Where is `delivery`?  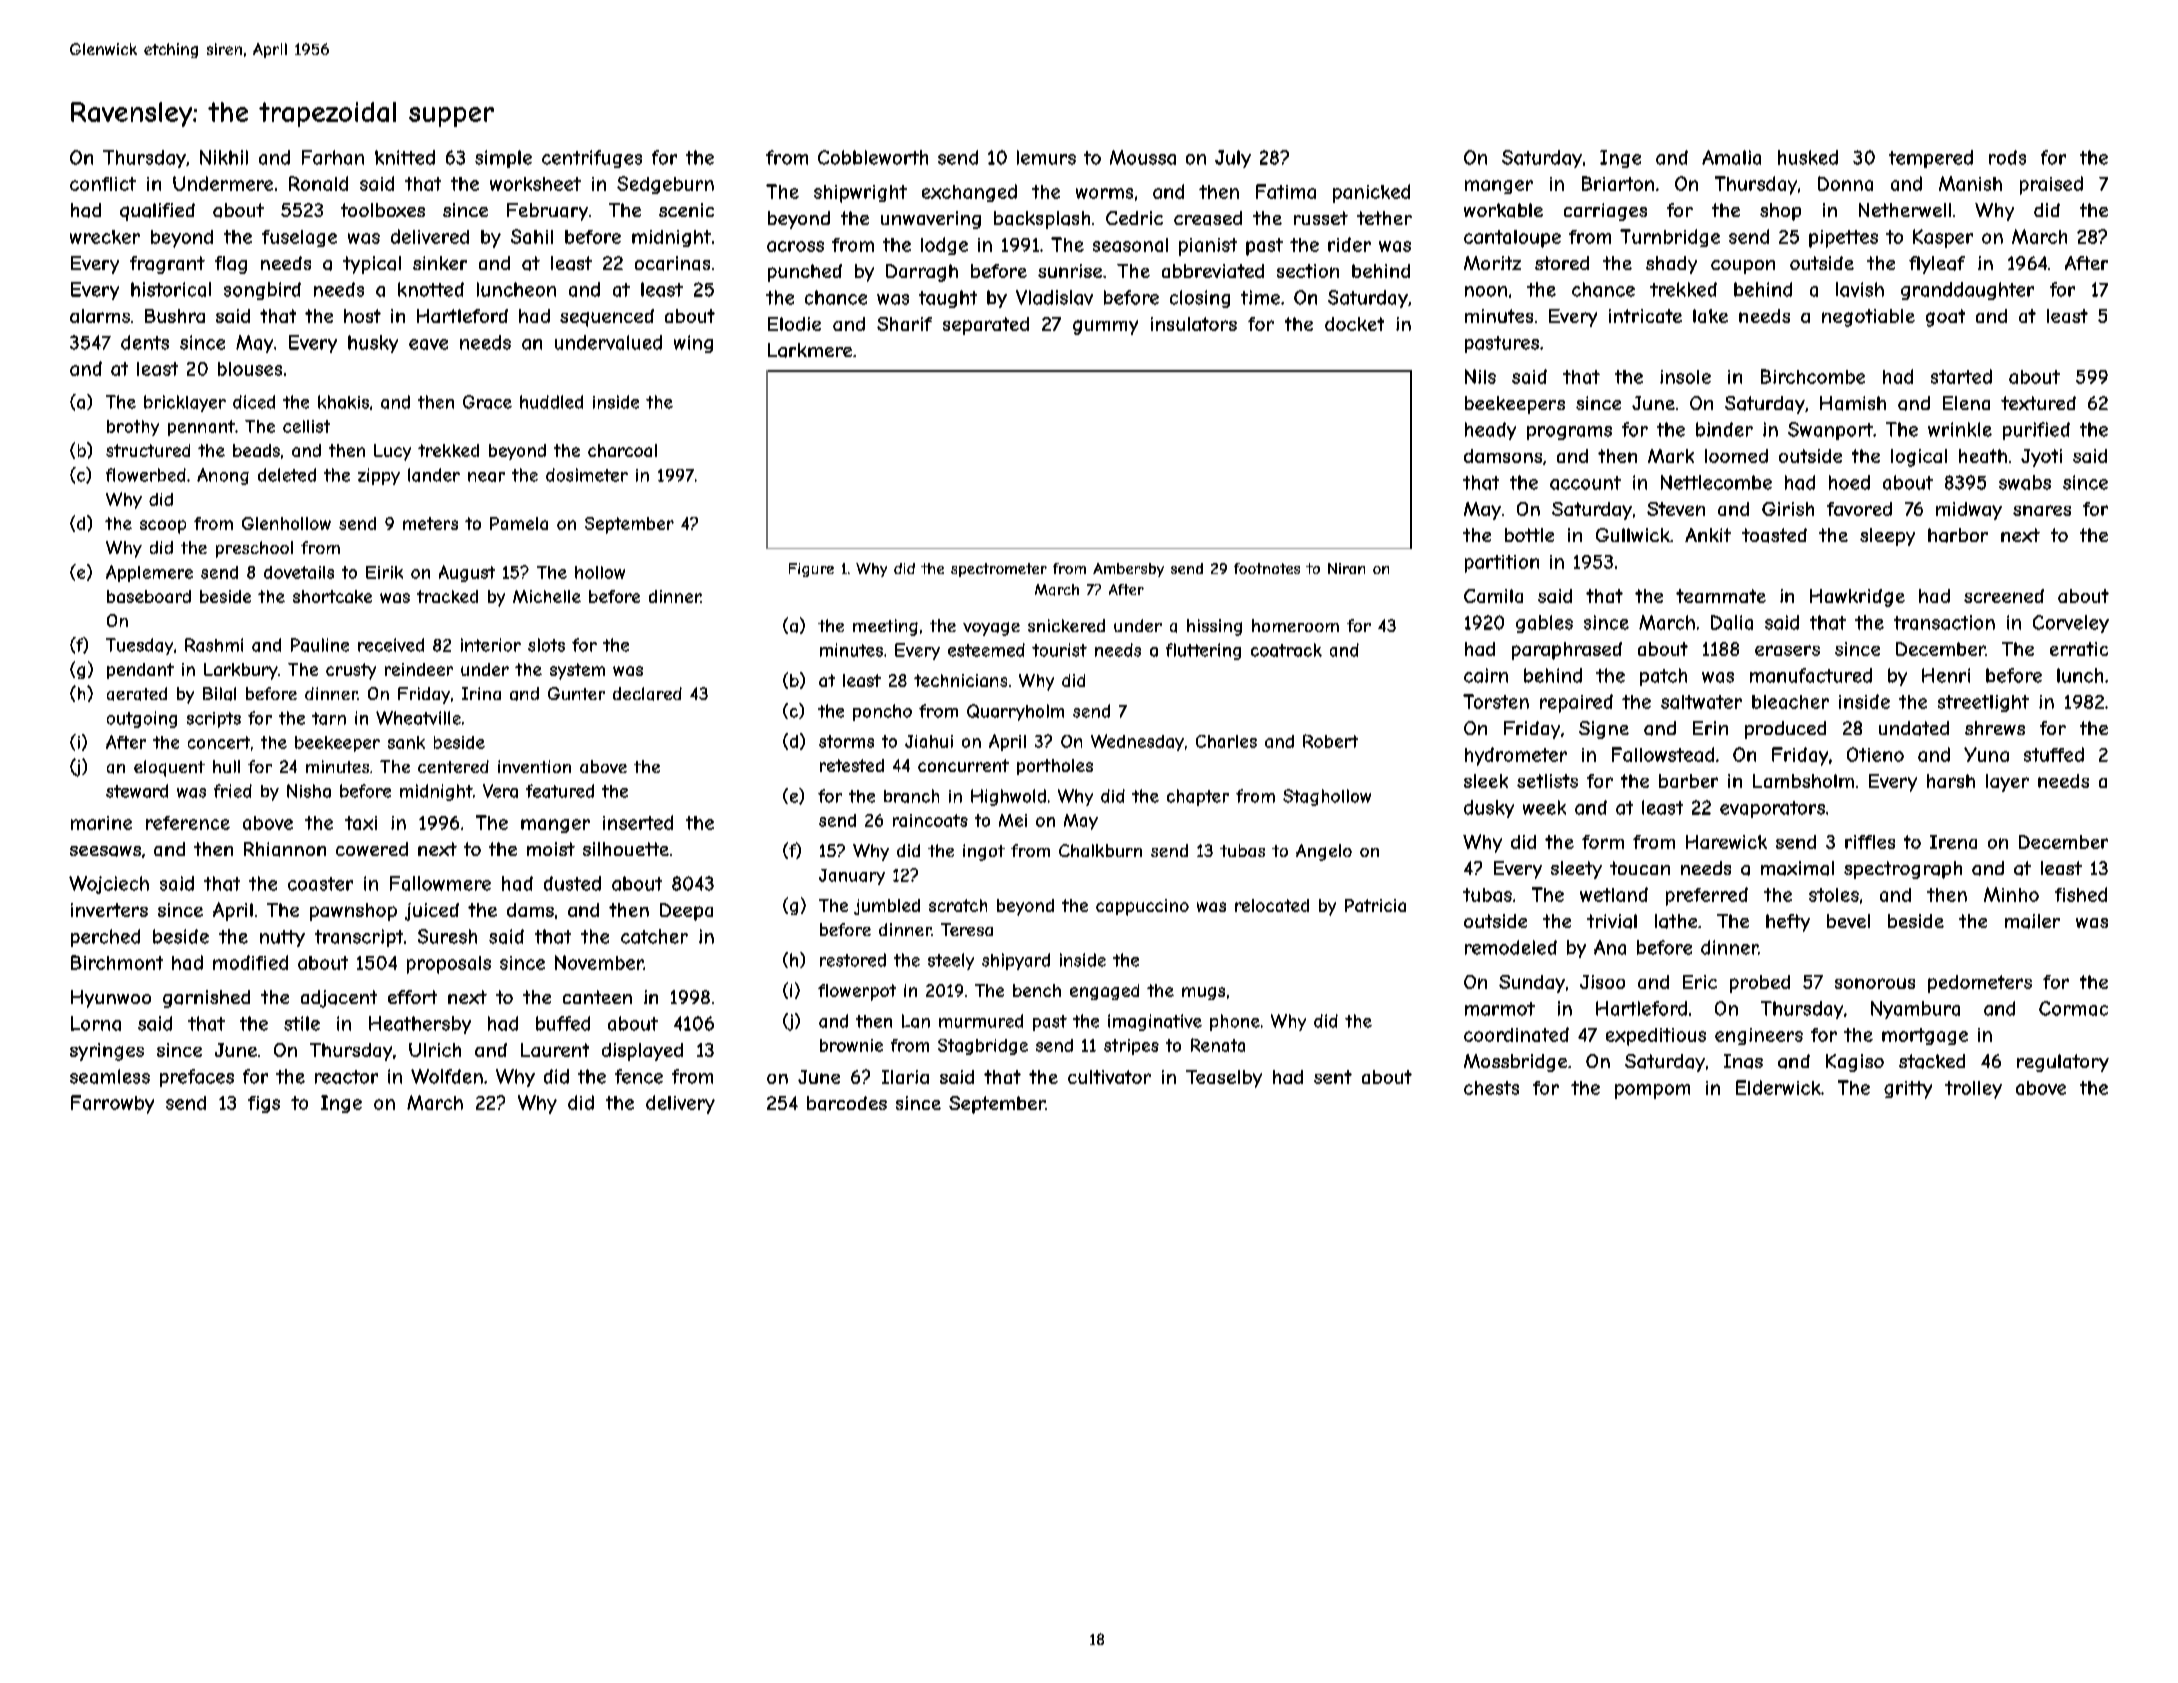
delivery is located at coordinates (680, 1104).
